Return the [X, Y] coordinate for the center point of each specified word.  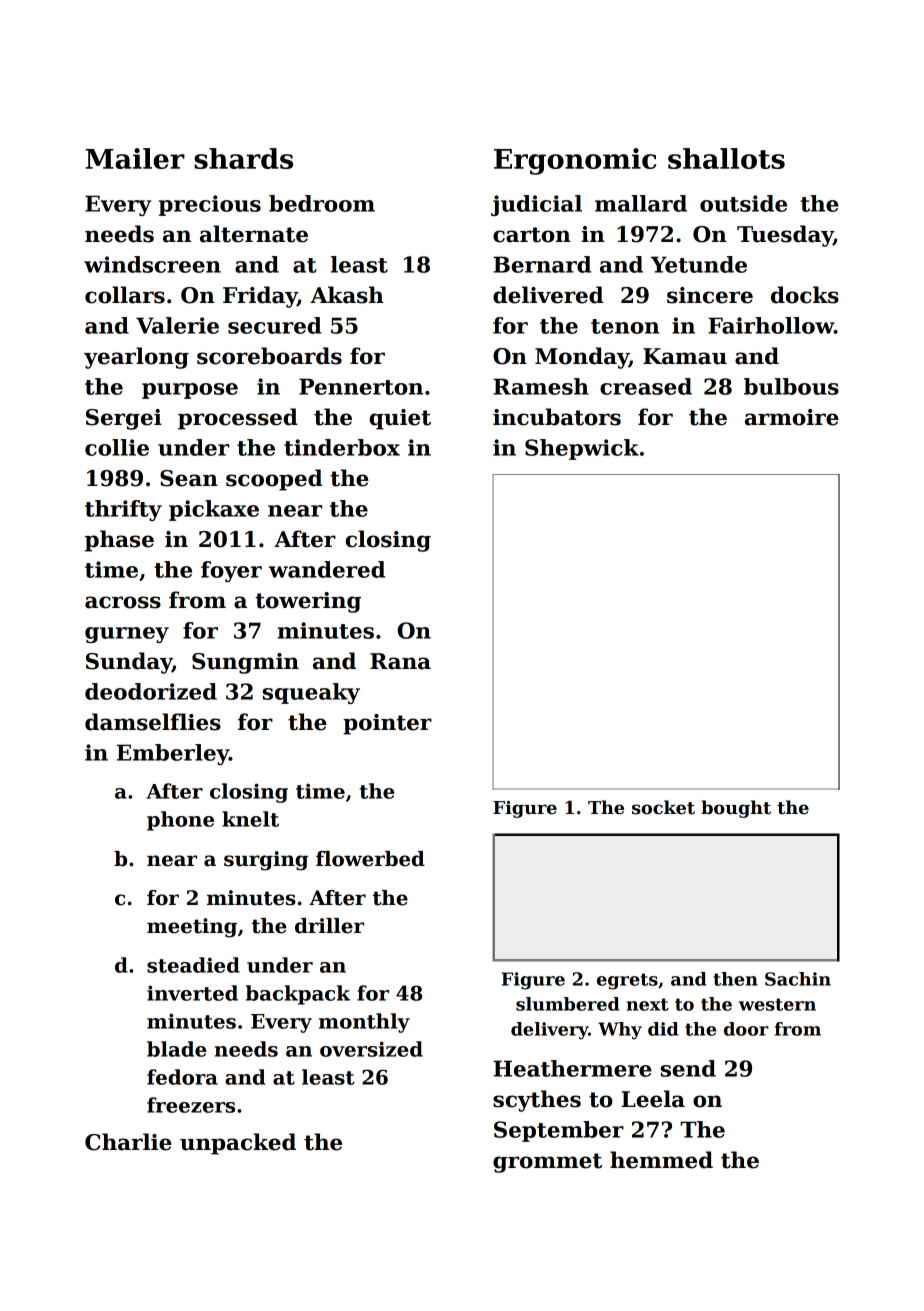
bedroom [322, 203]
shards [243, 158]
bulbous [791, 386]
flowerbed [370, 859]
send [688, 1068]
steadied [193, 965]
